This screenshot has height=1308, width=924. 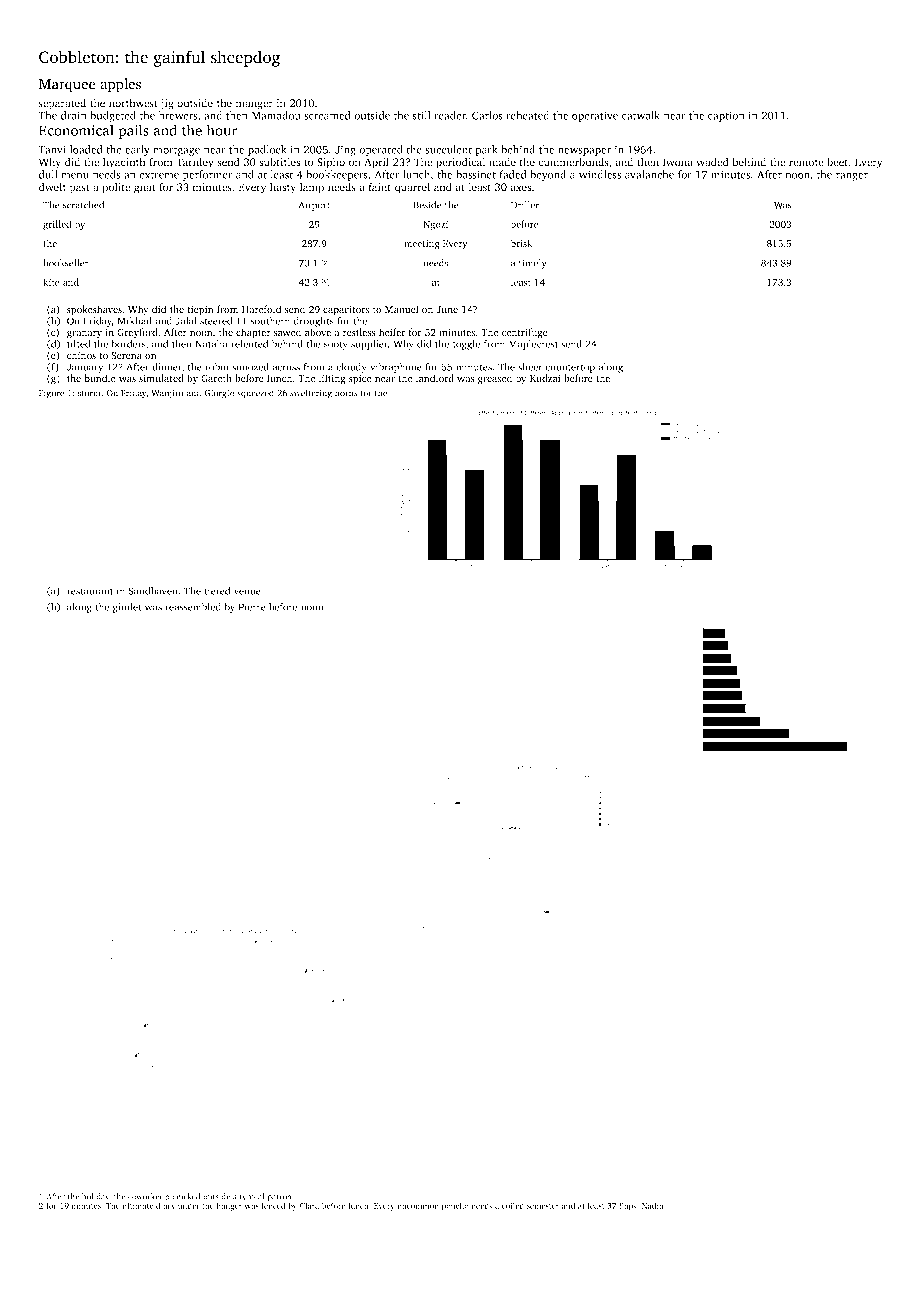 What do you see at coordinates (182, 1197) in the screenshot?
I see `picnicked` at bounding box center [182, 1197].
